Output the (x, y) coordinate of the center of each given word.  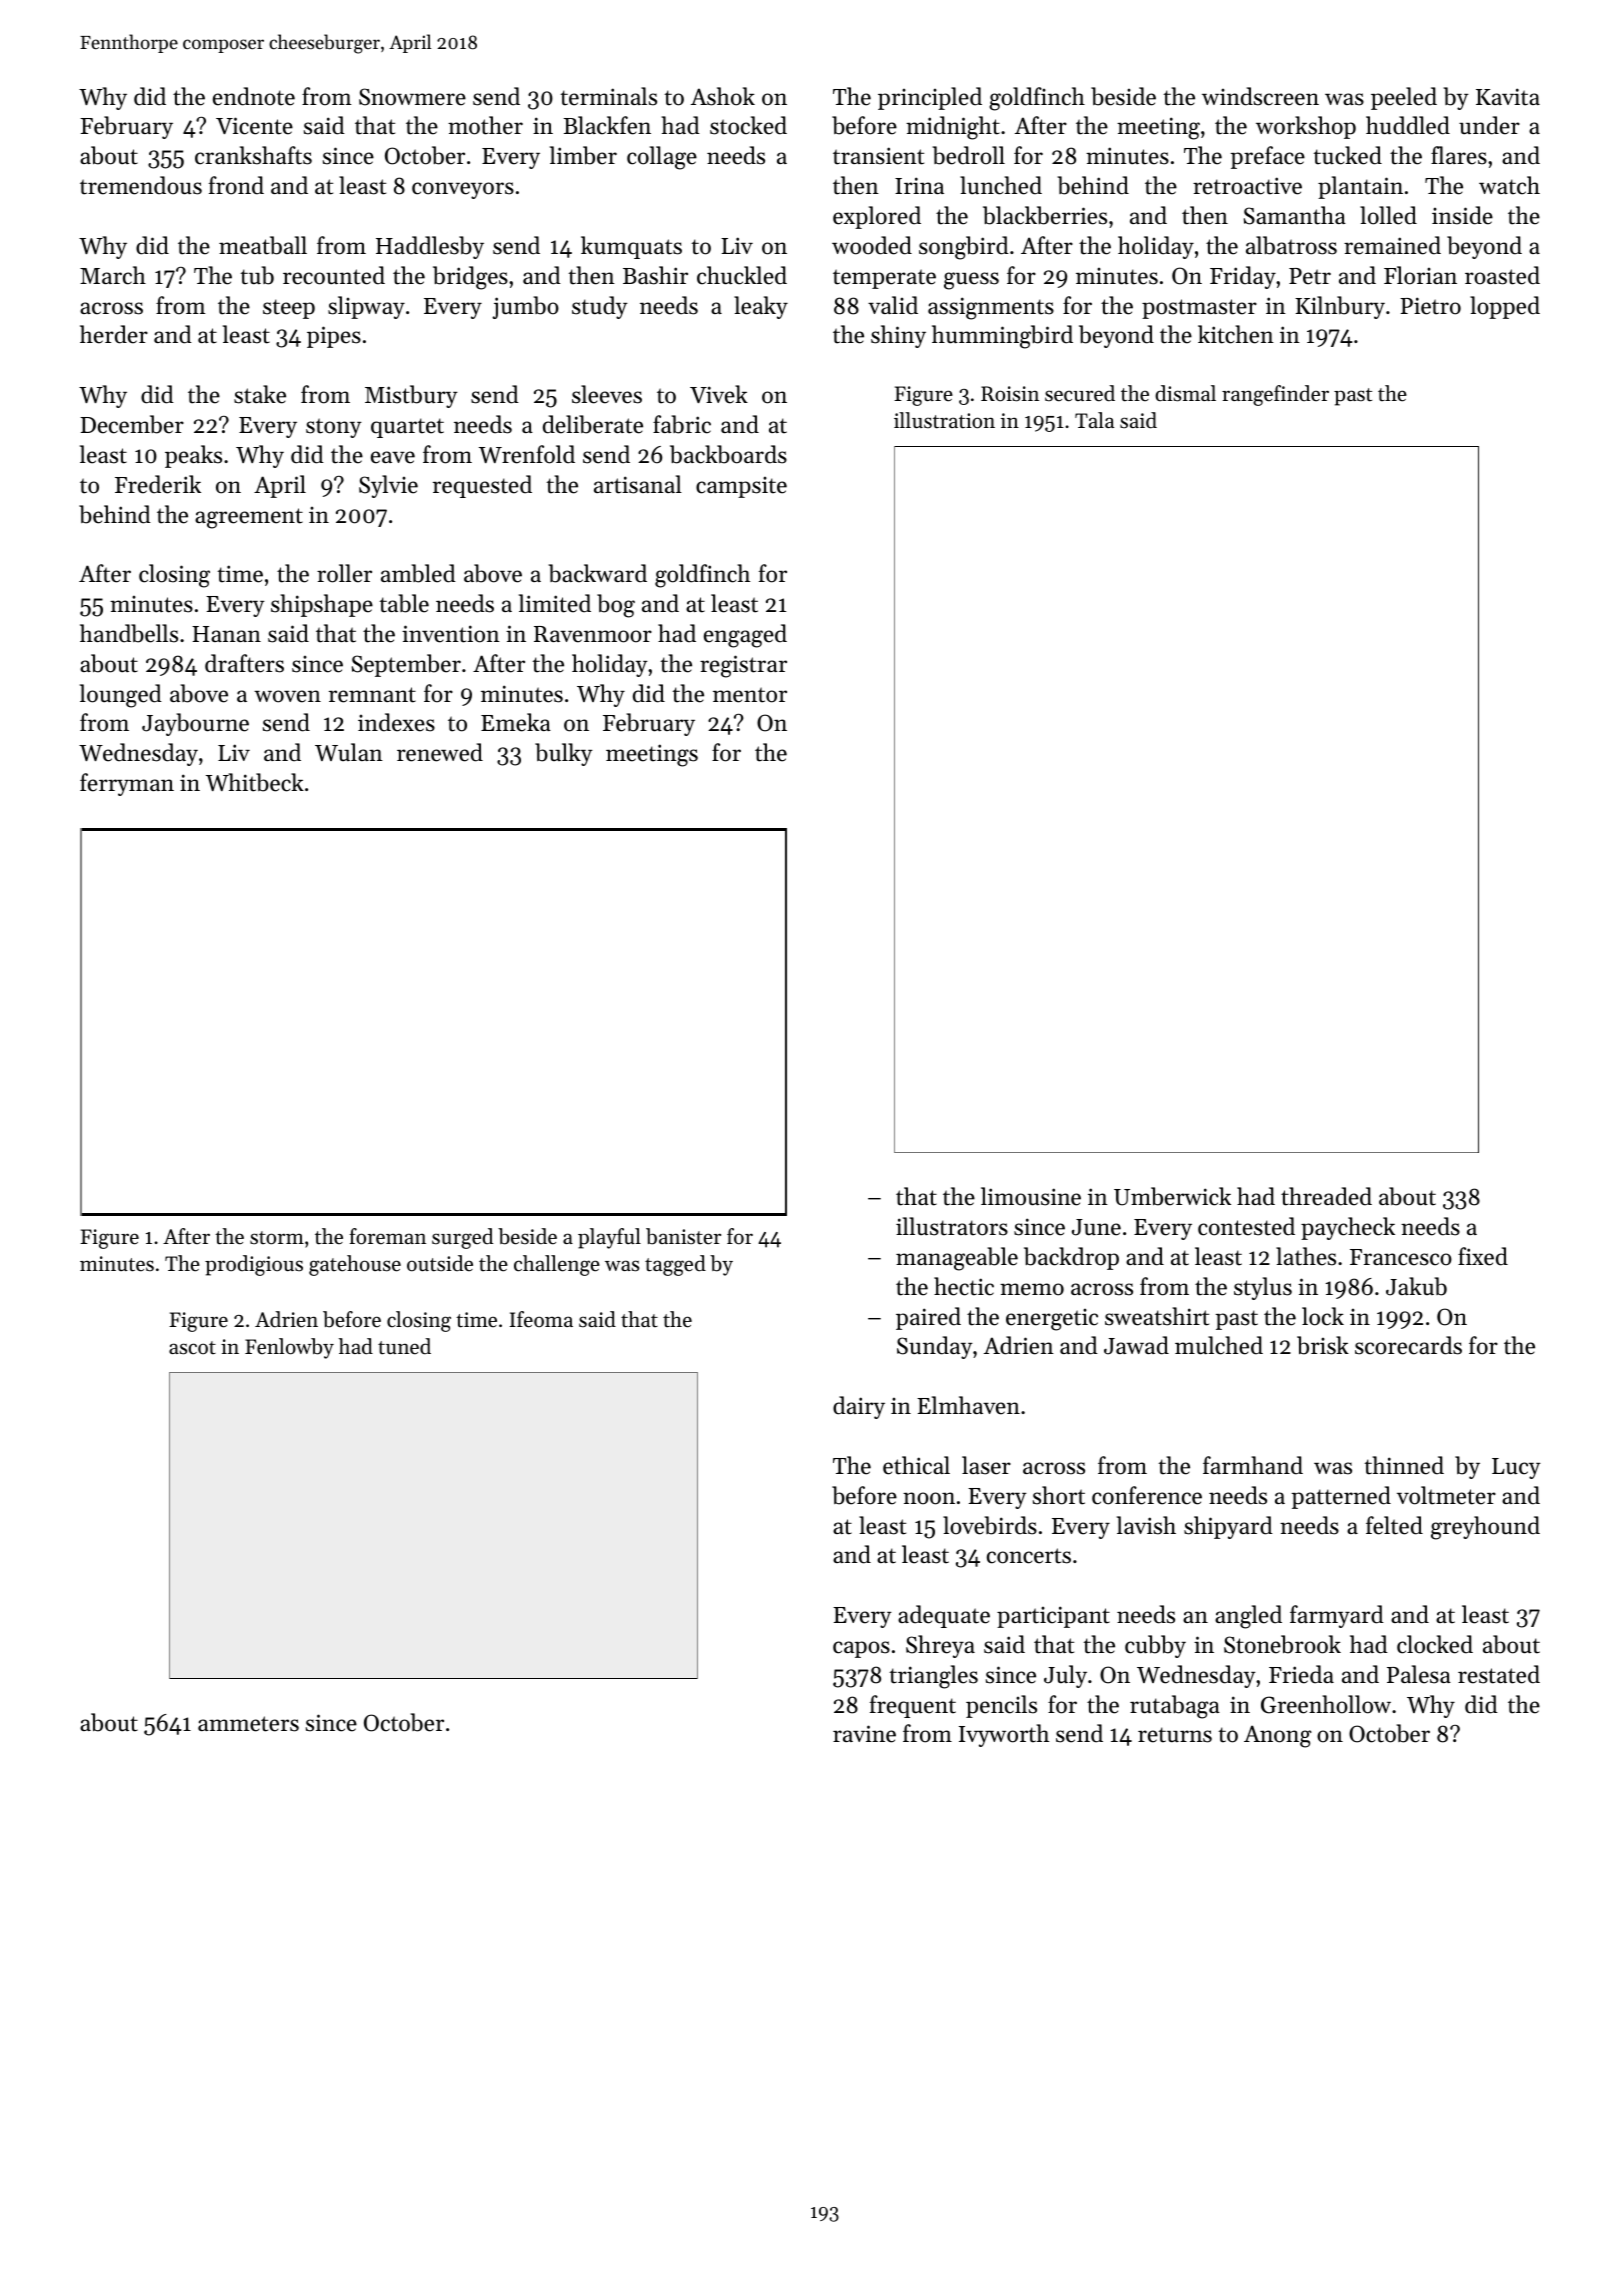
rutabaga (1175, 1707)
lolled (1388, 215)
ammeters (248, 1724)
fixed (1483, 1256)
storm (277, 1238)
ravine (864, 1734)
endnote (254, 96)
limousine (1031, 1196)
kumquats (631, 247)
